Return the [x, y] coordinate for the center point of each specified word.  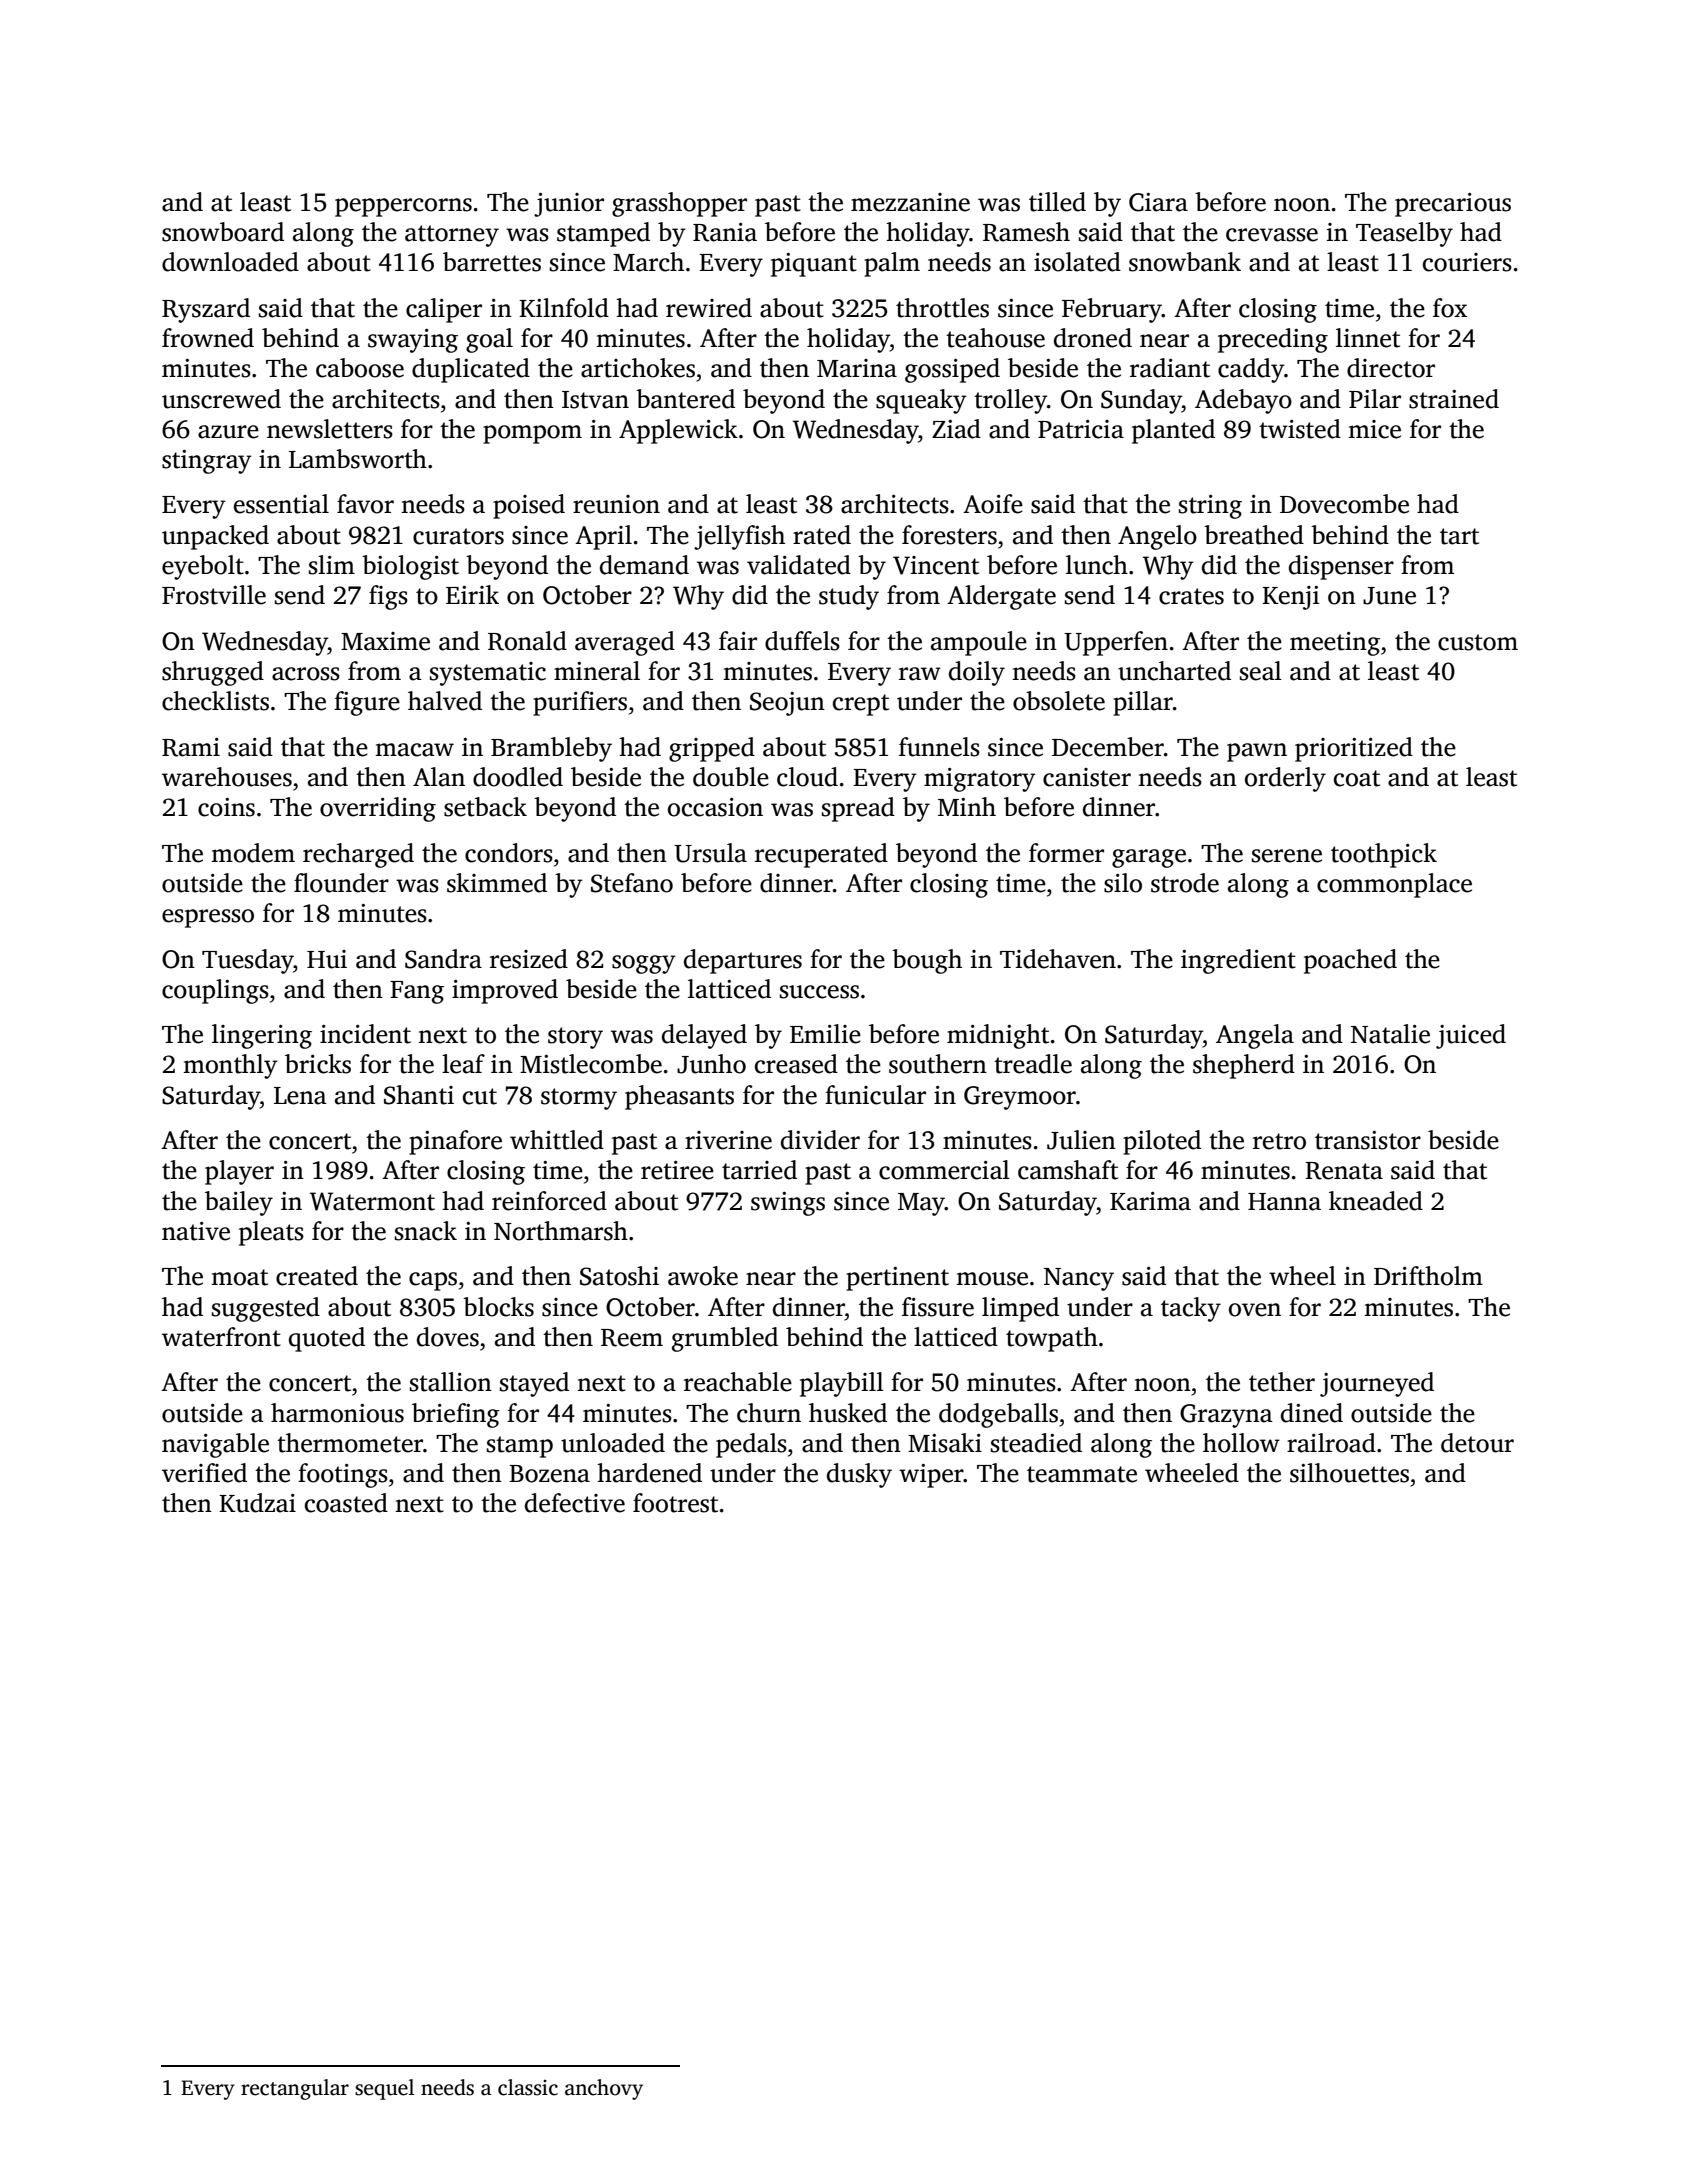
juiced [1471, 1036]
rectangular [295, 2089]
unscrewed [221, 399]
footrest [675, 1503]
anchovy [604, 2089]
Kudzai [257, 1503]
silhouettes [1349, 1473]
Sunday [1141, 401]
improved [505, 991]
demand [644, 565]
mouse [992, 1279]
